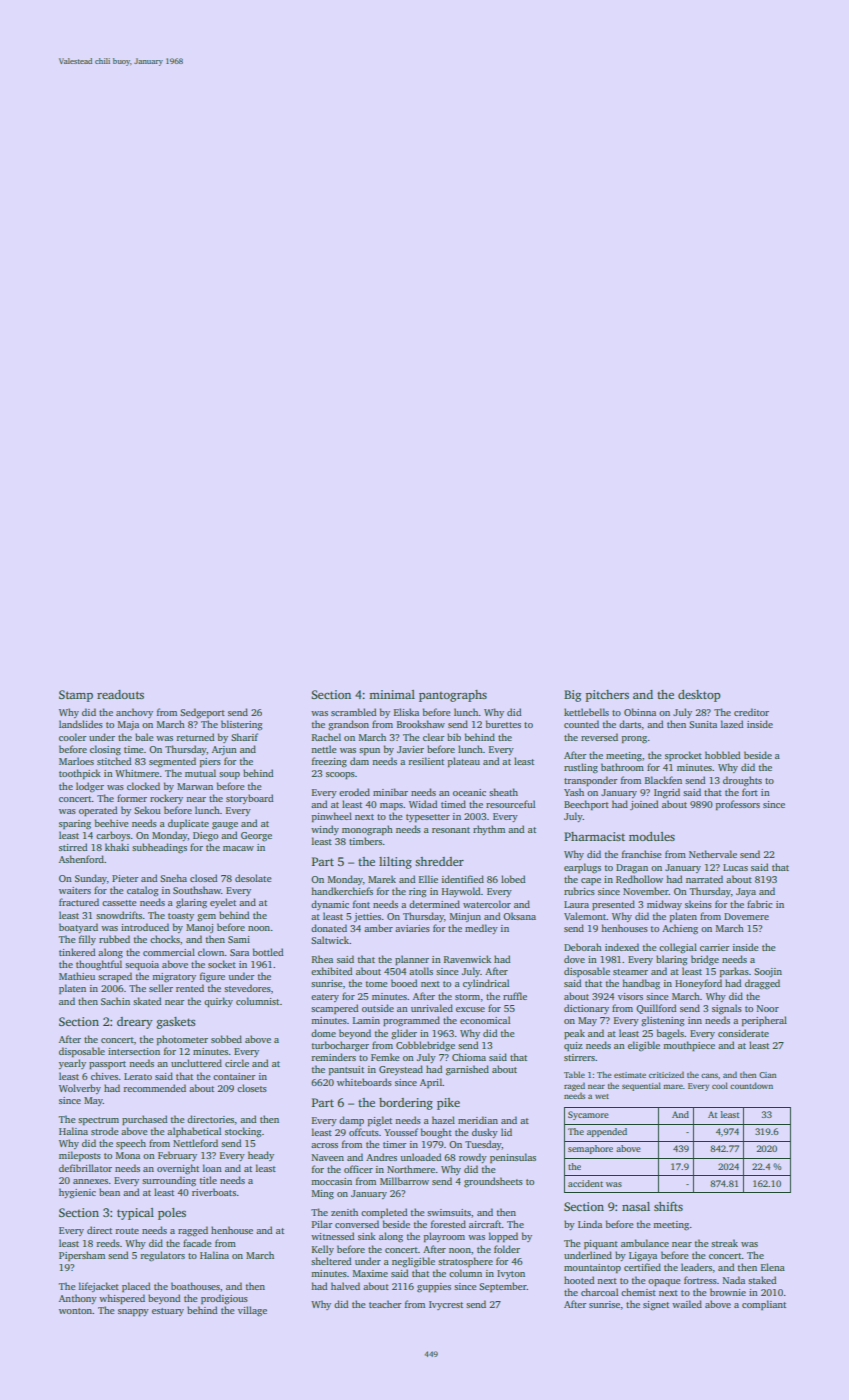 The image size is (849, 1400). What do you see at coordinates (759, 904) in the screenshot?
I see `fabric` at bounding box center [759, 904].
